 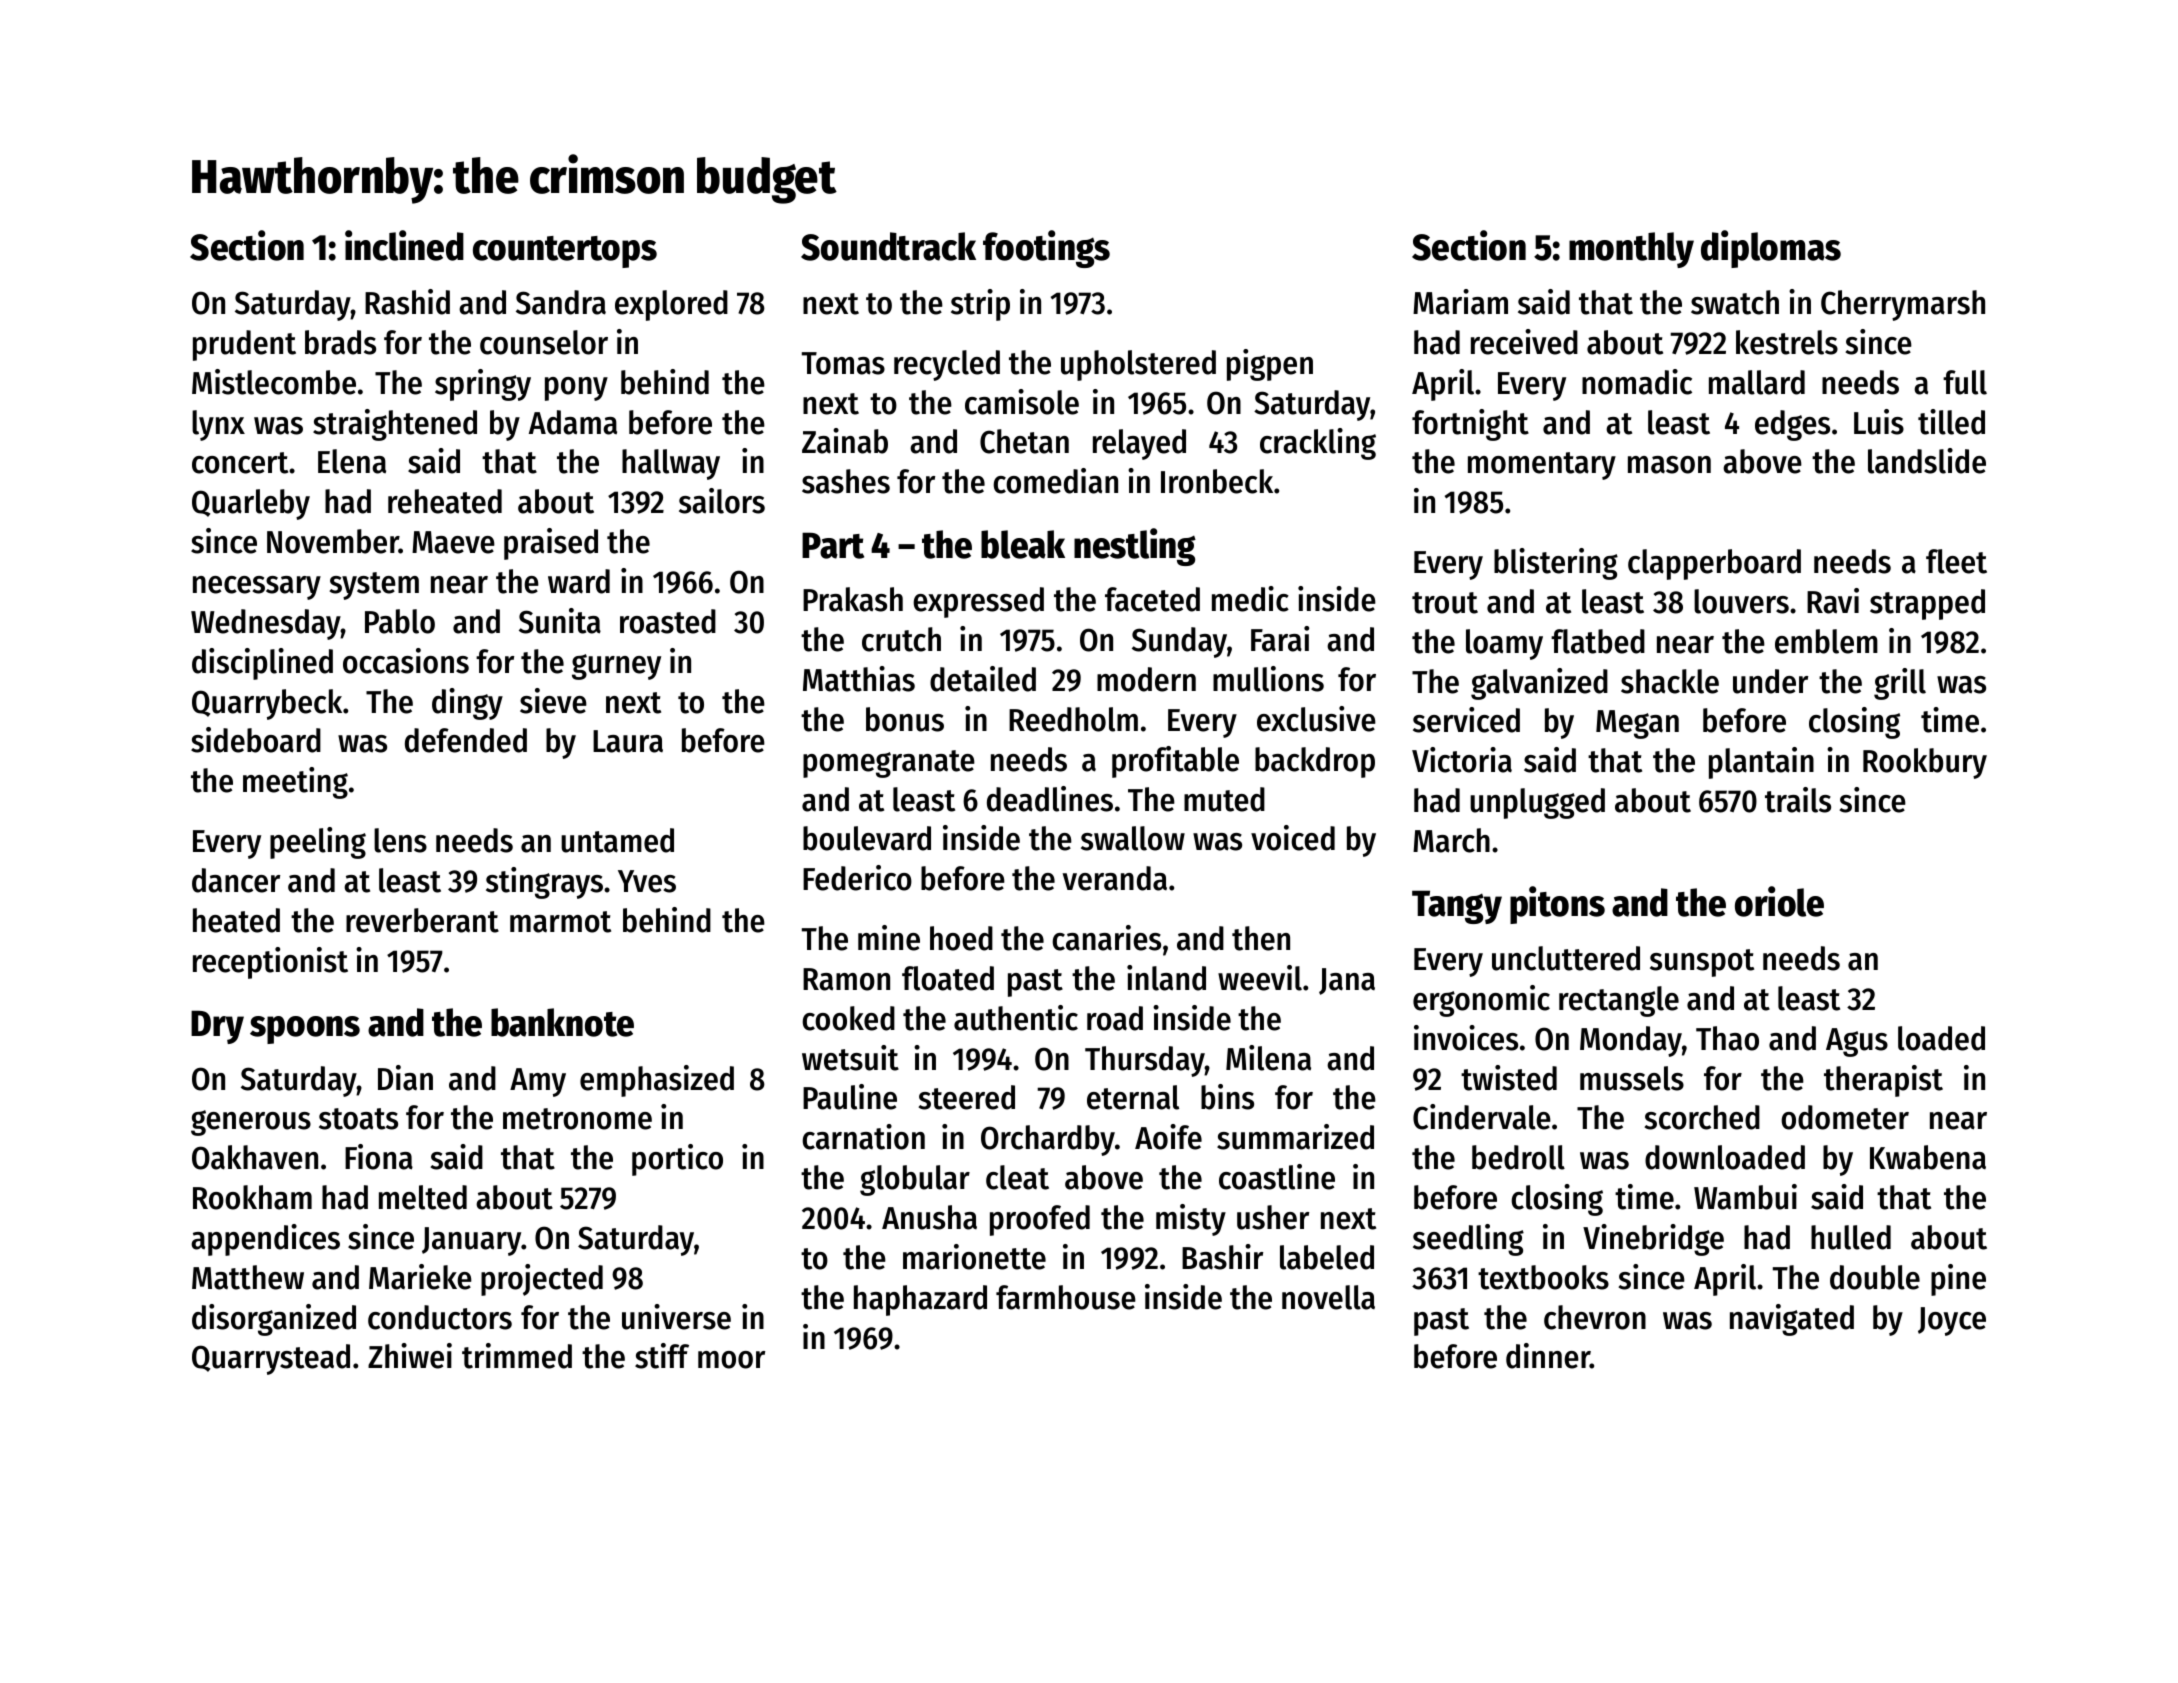 I want to click on carnation, so click(x=863, y=1137).
